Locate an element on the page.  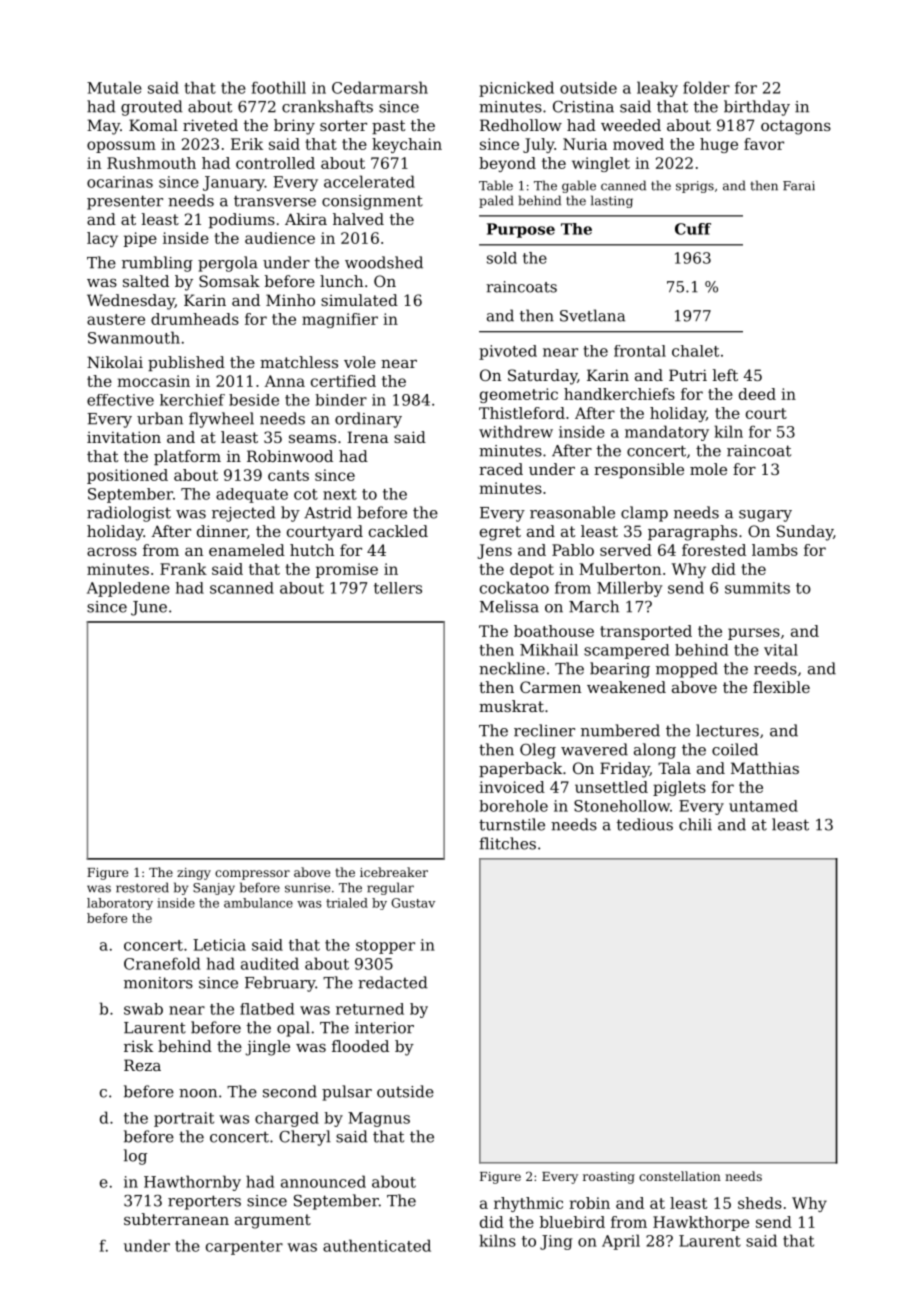
Gustav is located at coordinates (413, 903).
